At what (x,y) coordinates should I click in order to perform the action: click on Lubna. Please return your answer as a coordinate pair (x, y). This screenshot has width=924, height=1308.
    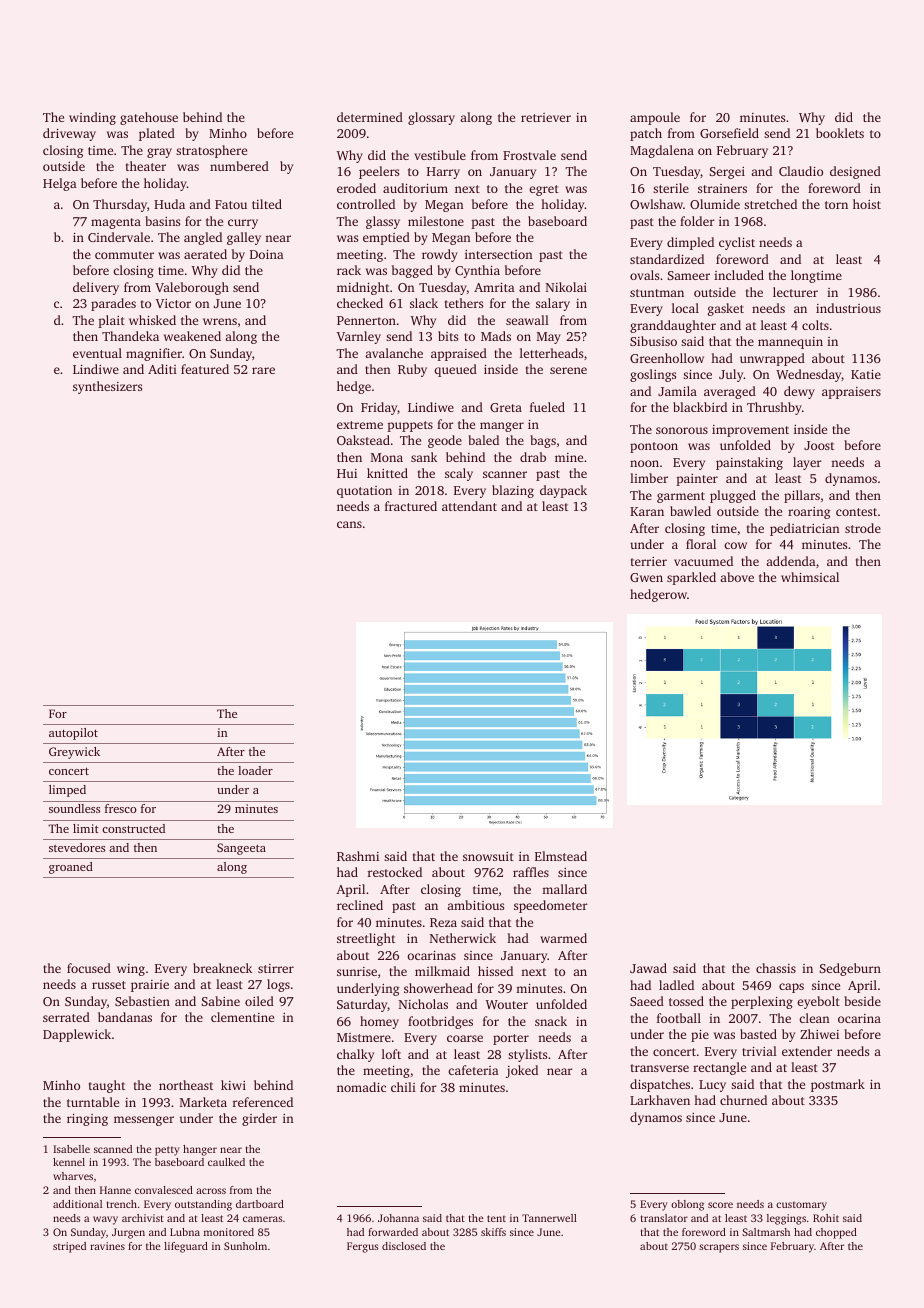
    Looking at the image, I should click on (185, 1232).
